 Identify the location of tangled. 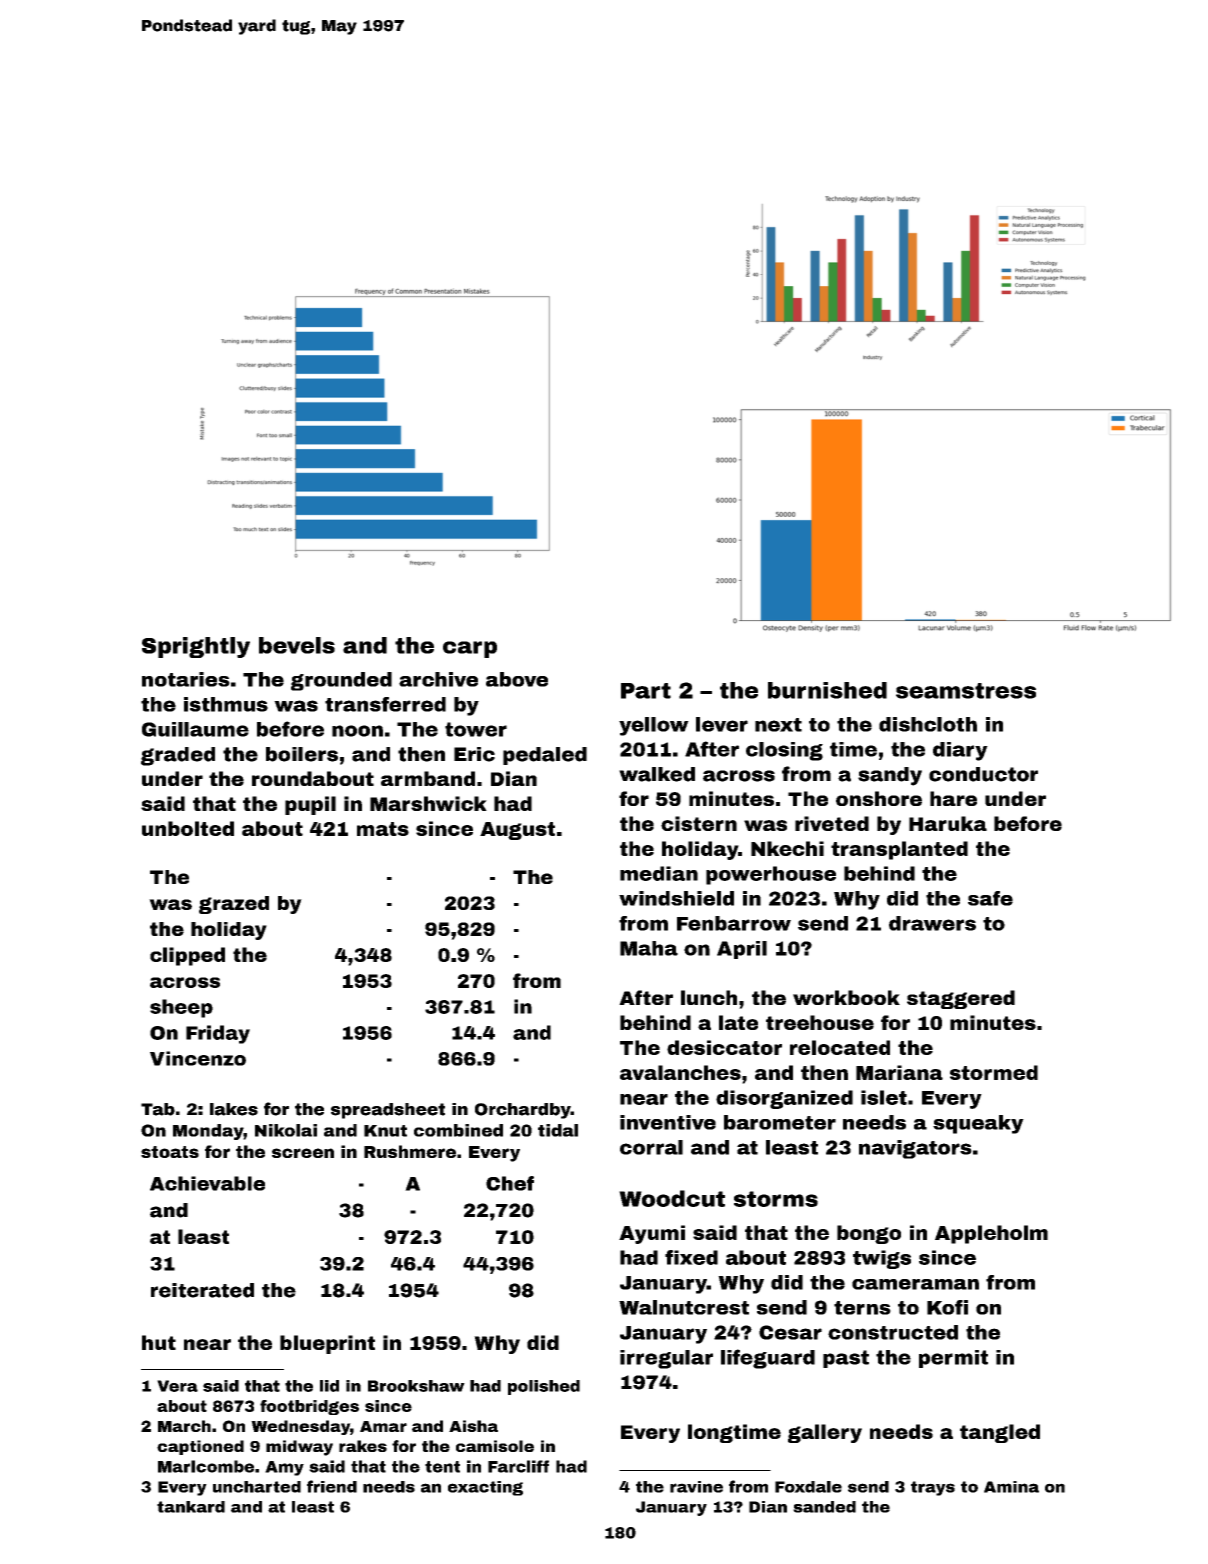
(1000, 1433).
